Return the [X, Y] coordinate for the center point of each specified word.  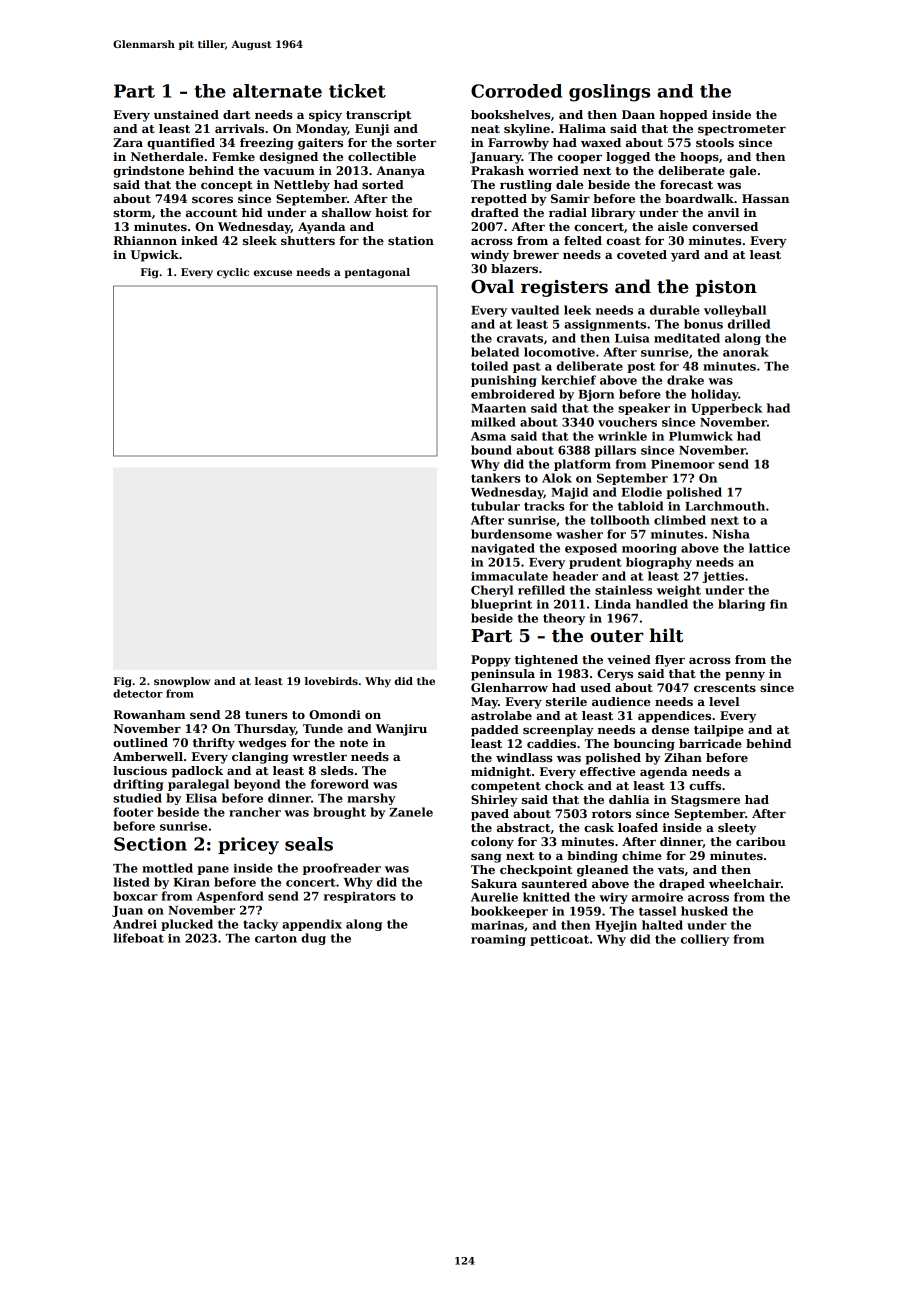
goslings [609, 93]
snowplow [182, 682]
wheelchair [745, 883]
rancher [255, 812]
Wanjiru [401, 730]
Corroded [516, 91]
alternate [277, 91]
